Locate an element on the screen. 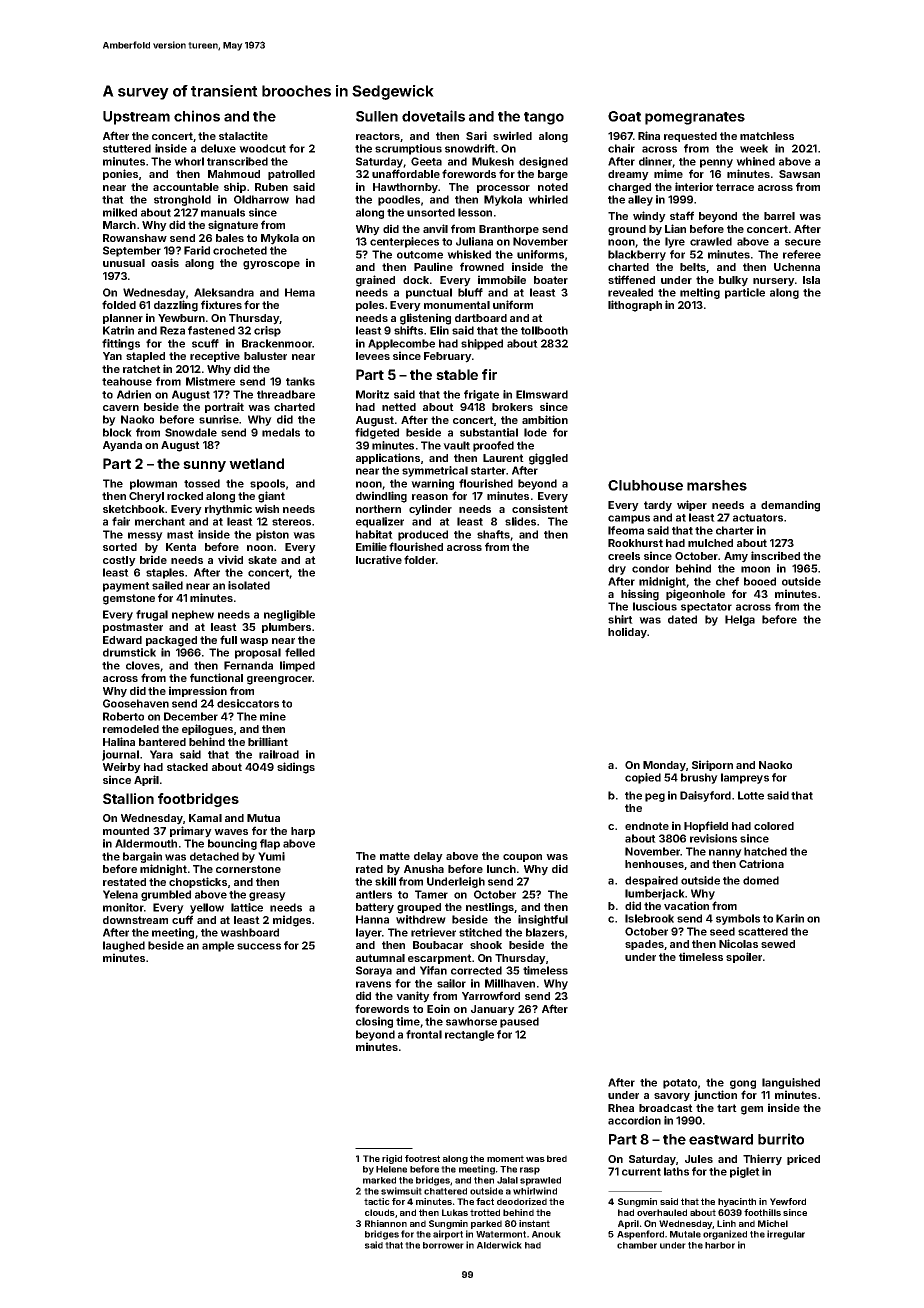  limped is located at coordinates (297, 666).
